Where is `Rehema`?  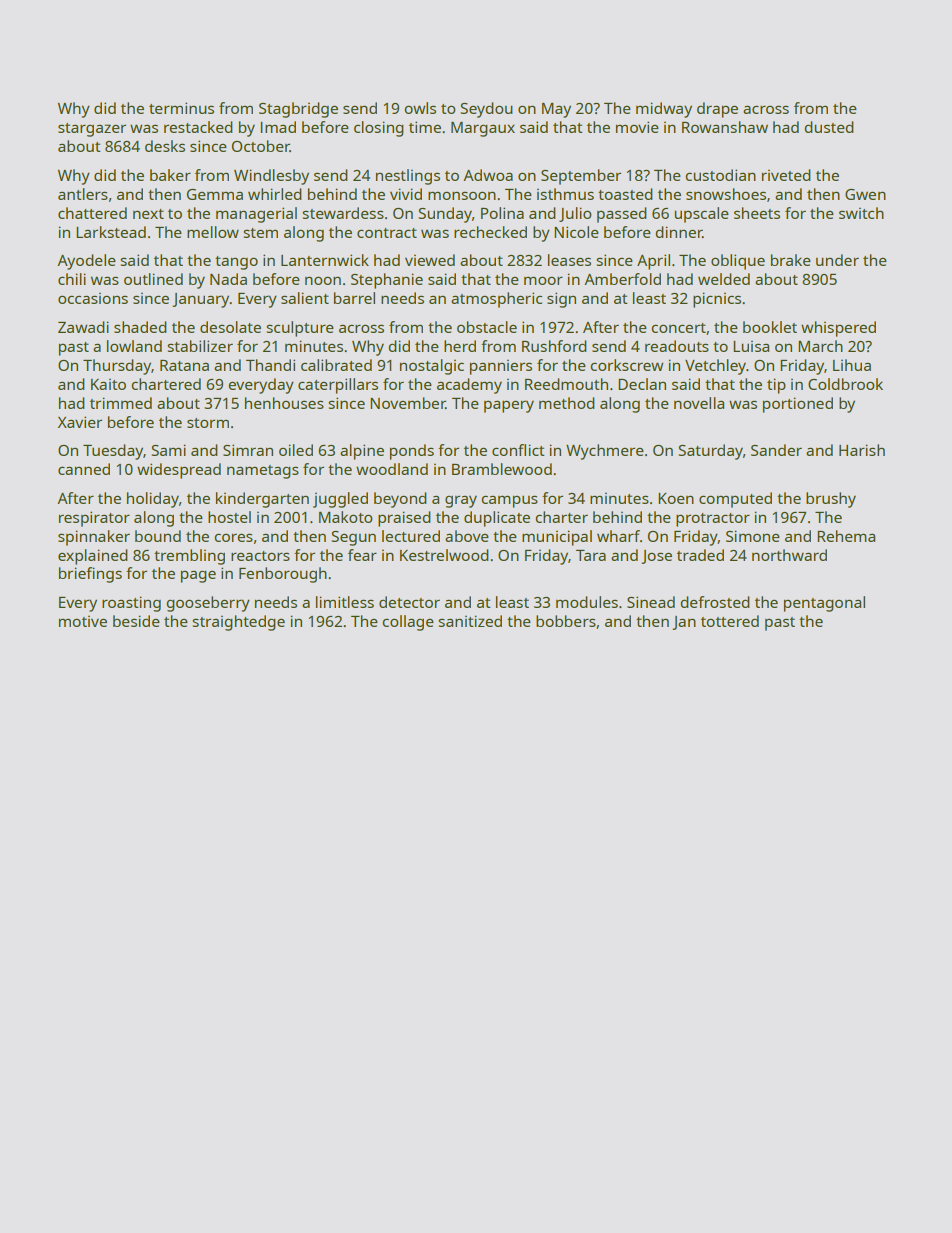 Rehema is located at coordinates (846, 536).
